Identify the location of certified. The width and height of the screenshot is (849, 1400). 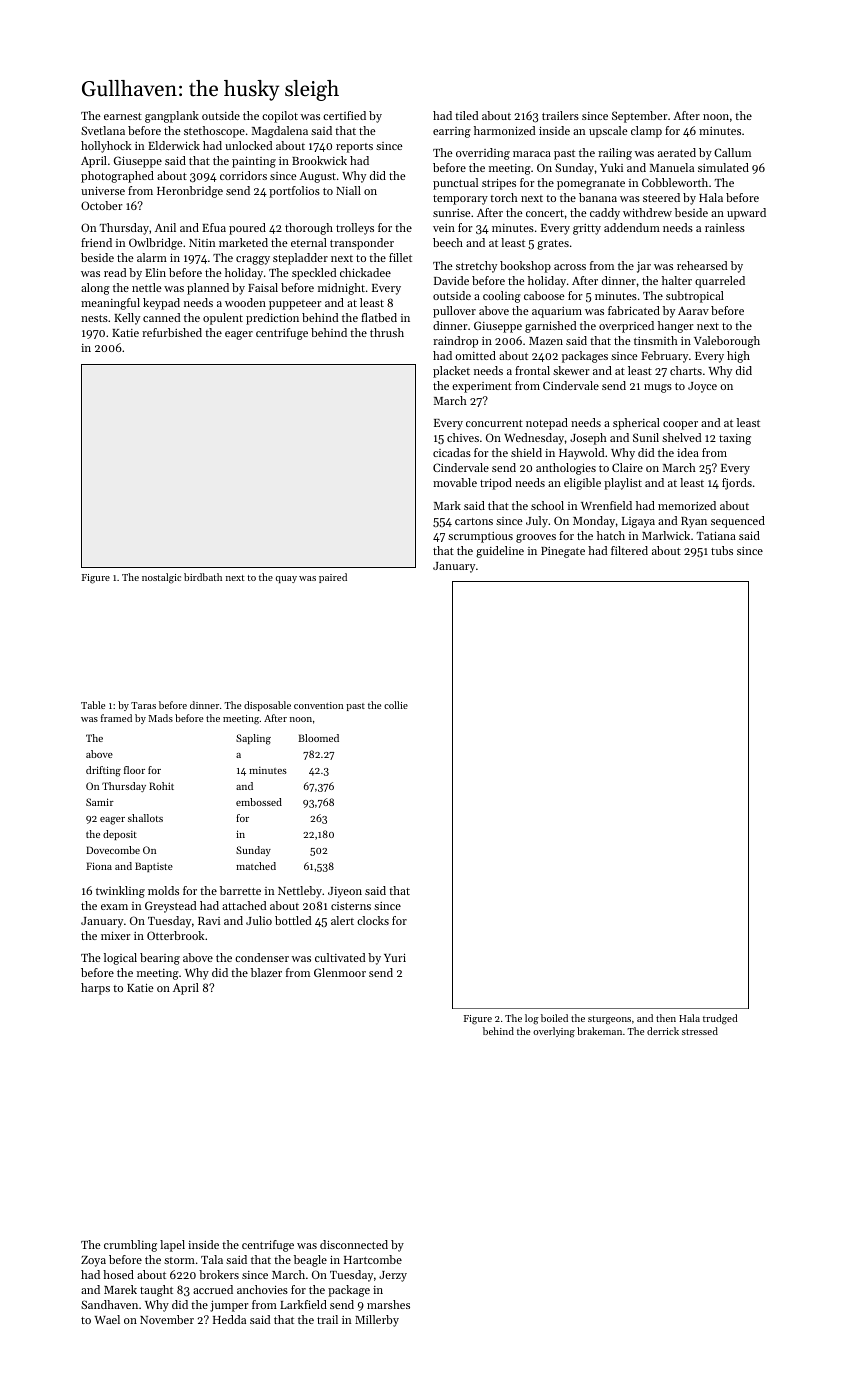
(344, 115).
